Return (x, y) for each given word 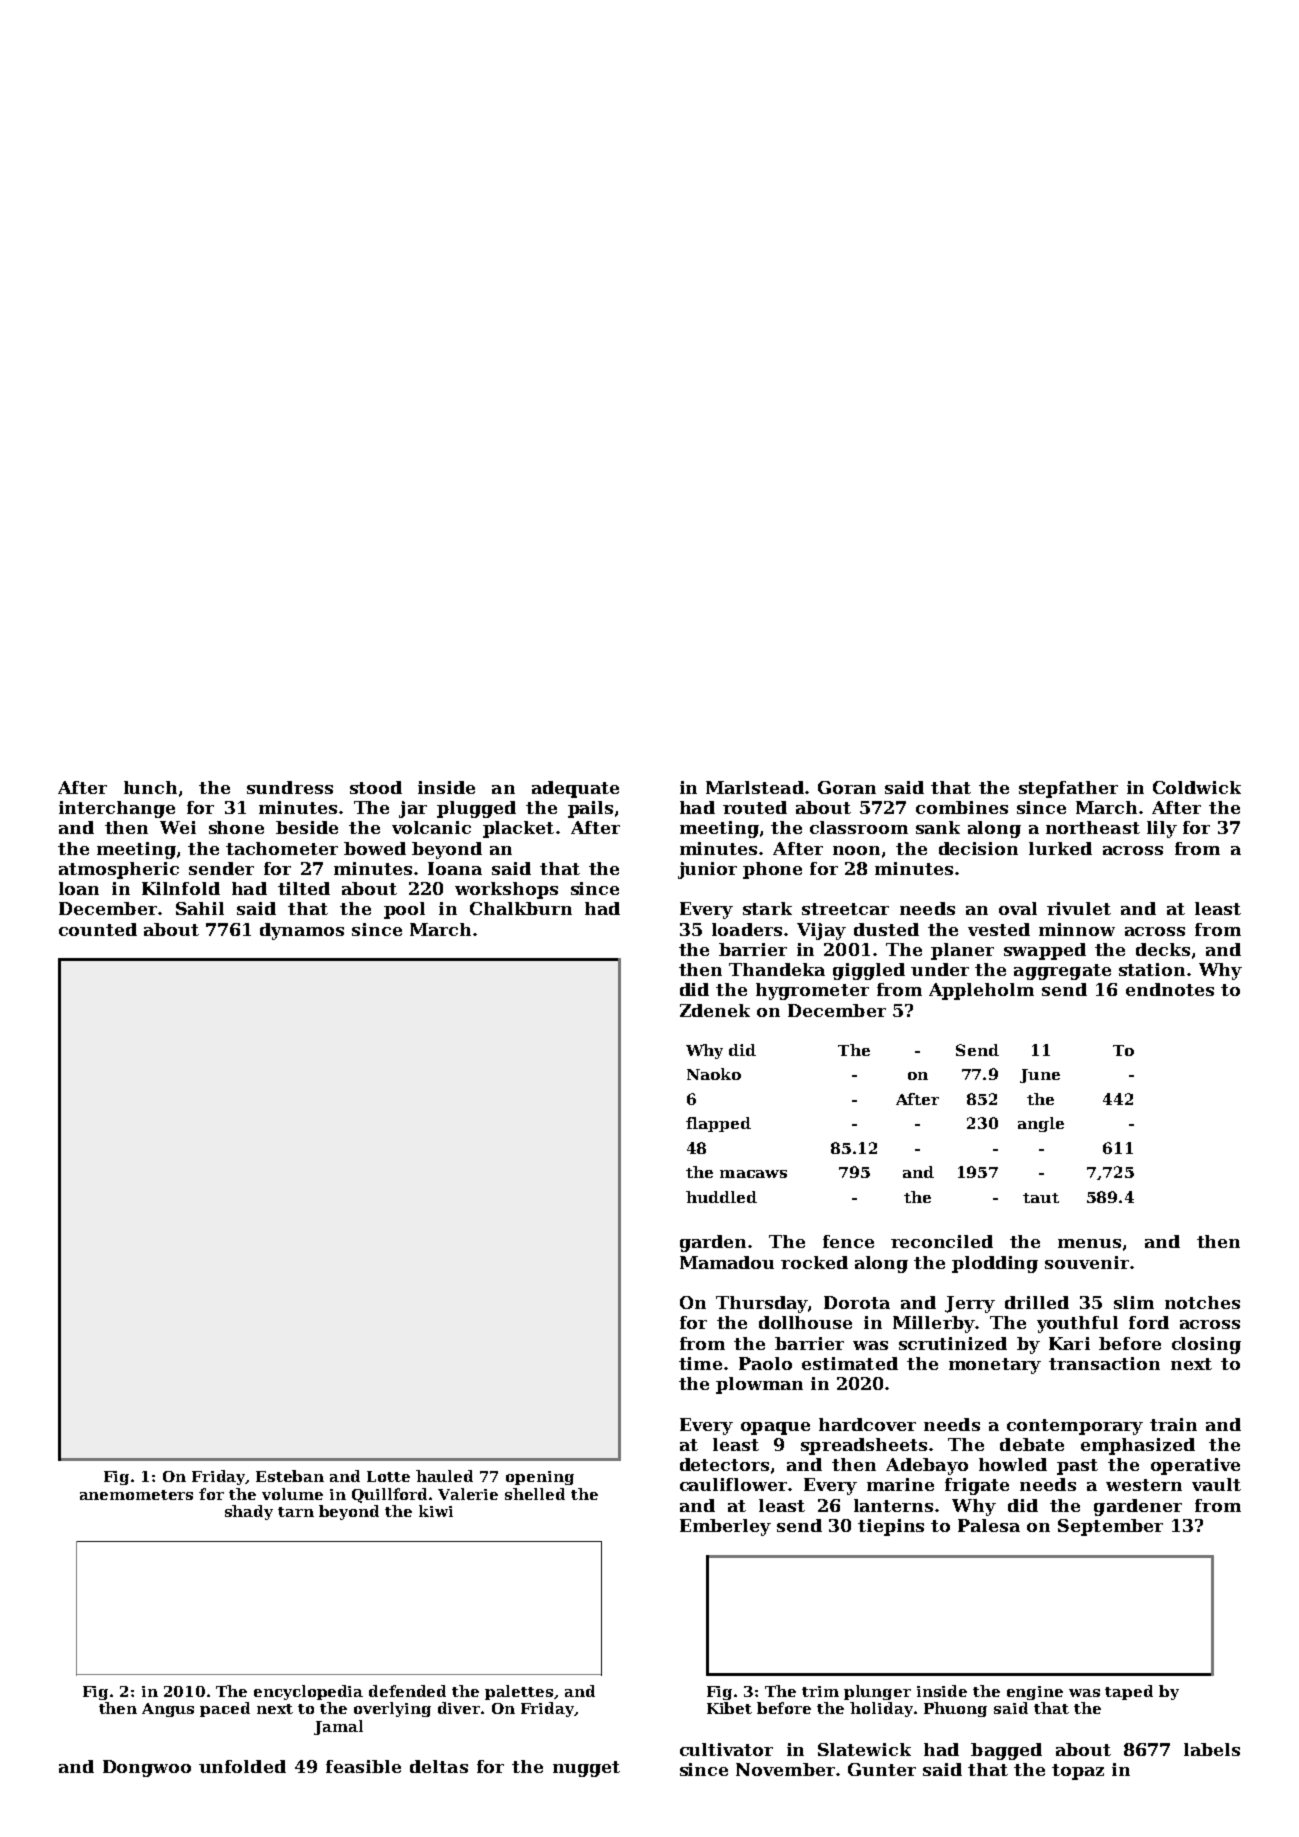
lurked (1060, 848)
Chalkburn (521, 908)
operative (1195, 1466)
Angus (168, 1710)
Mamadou (727, 1262)
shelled (535, 1494)
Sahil (200, 908)
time (700, 1363)
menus (1089, 1243)
